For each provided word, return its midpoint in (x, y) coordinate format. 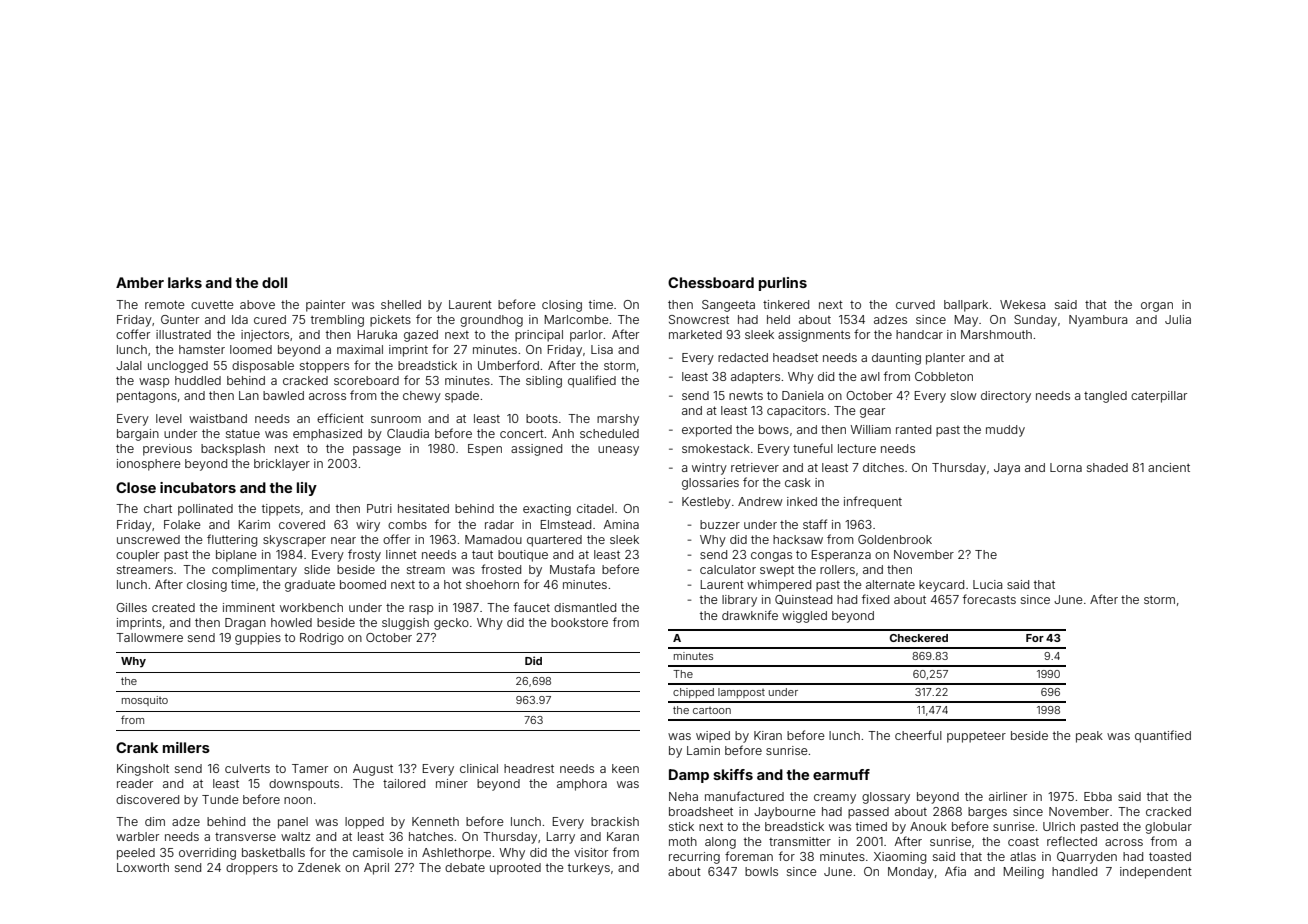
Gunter (180, 319)
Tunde (220, 799)
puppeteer (976, 737)
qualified (592, 381)
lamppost (741, 693)
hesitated (423, 508)
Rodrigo (322, 639)
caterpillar (1159, 397)
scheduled (609, 433)
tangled (1105, 397)
